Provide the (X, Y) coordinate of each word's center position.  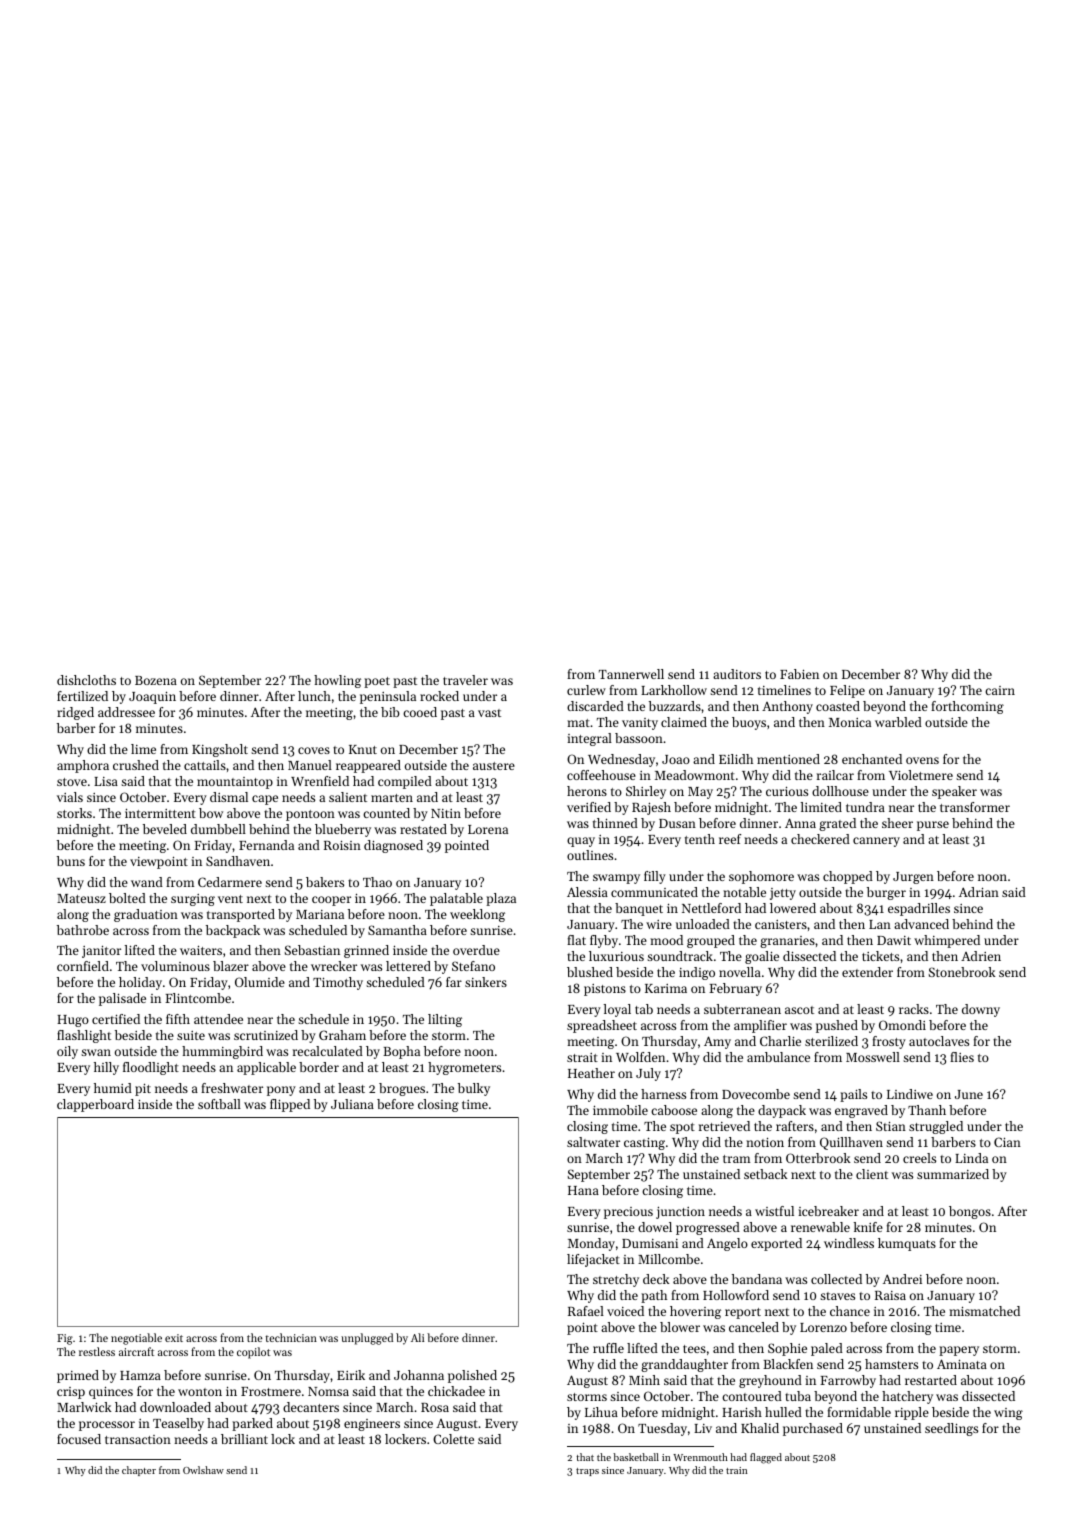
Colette (453, 1439)
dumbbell (218, 829)
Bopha (401, 1052)
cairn (1000, 690)
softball (219, 1104)
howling (337, 681)
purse (933, 826)
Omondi (902, 1025)
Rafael (586, 1311)
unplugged (367, 1339)
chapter (139, 1471)
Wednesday (621, 760)
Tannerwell (631, 674)
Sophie (787, 1349)
